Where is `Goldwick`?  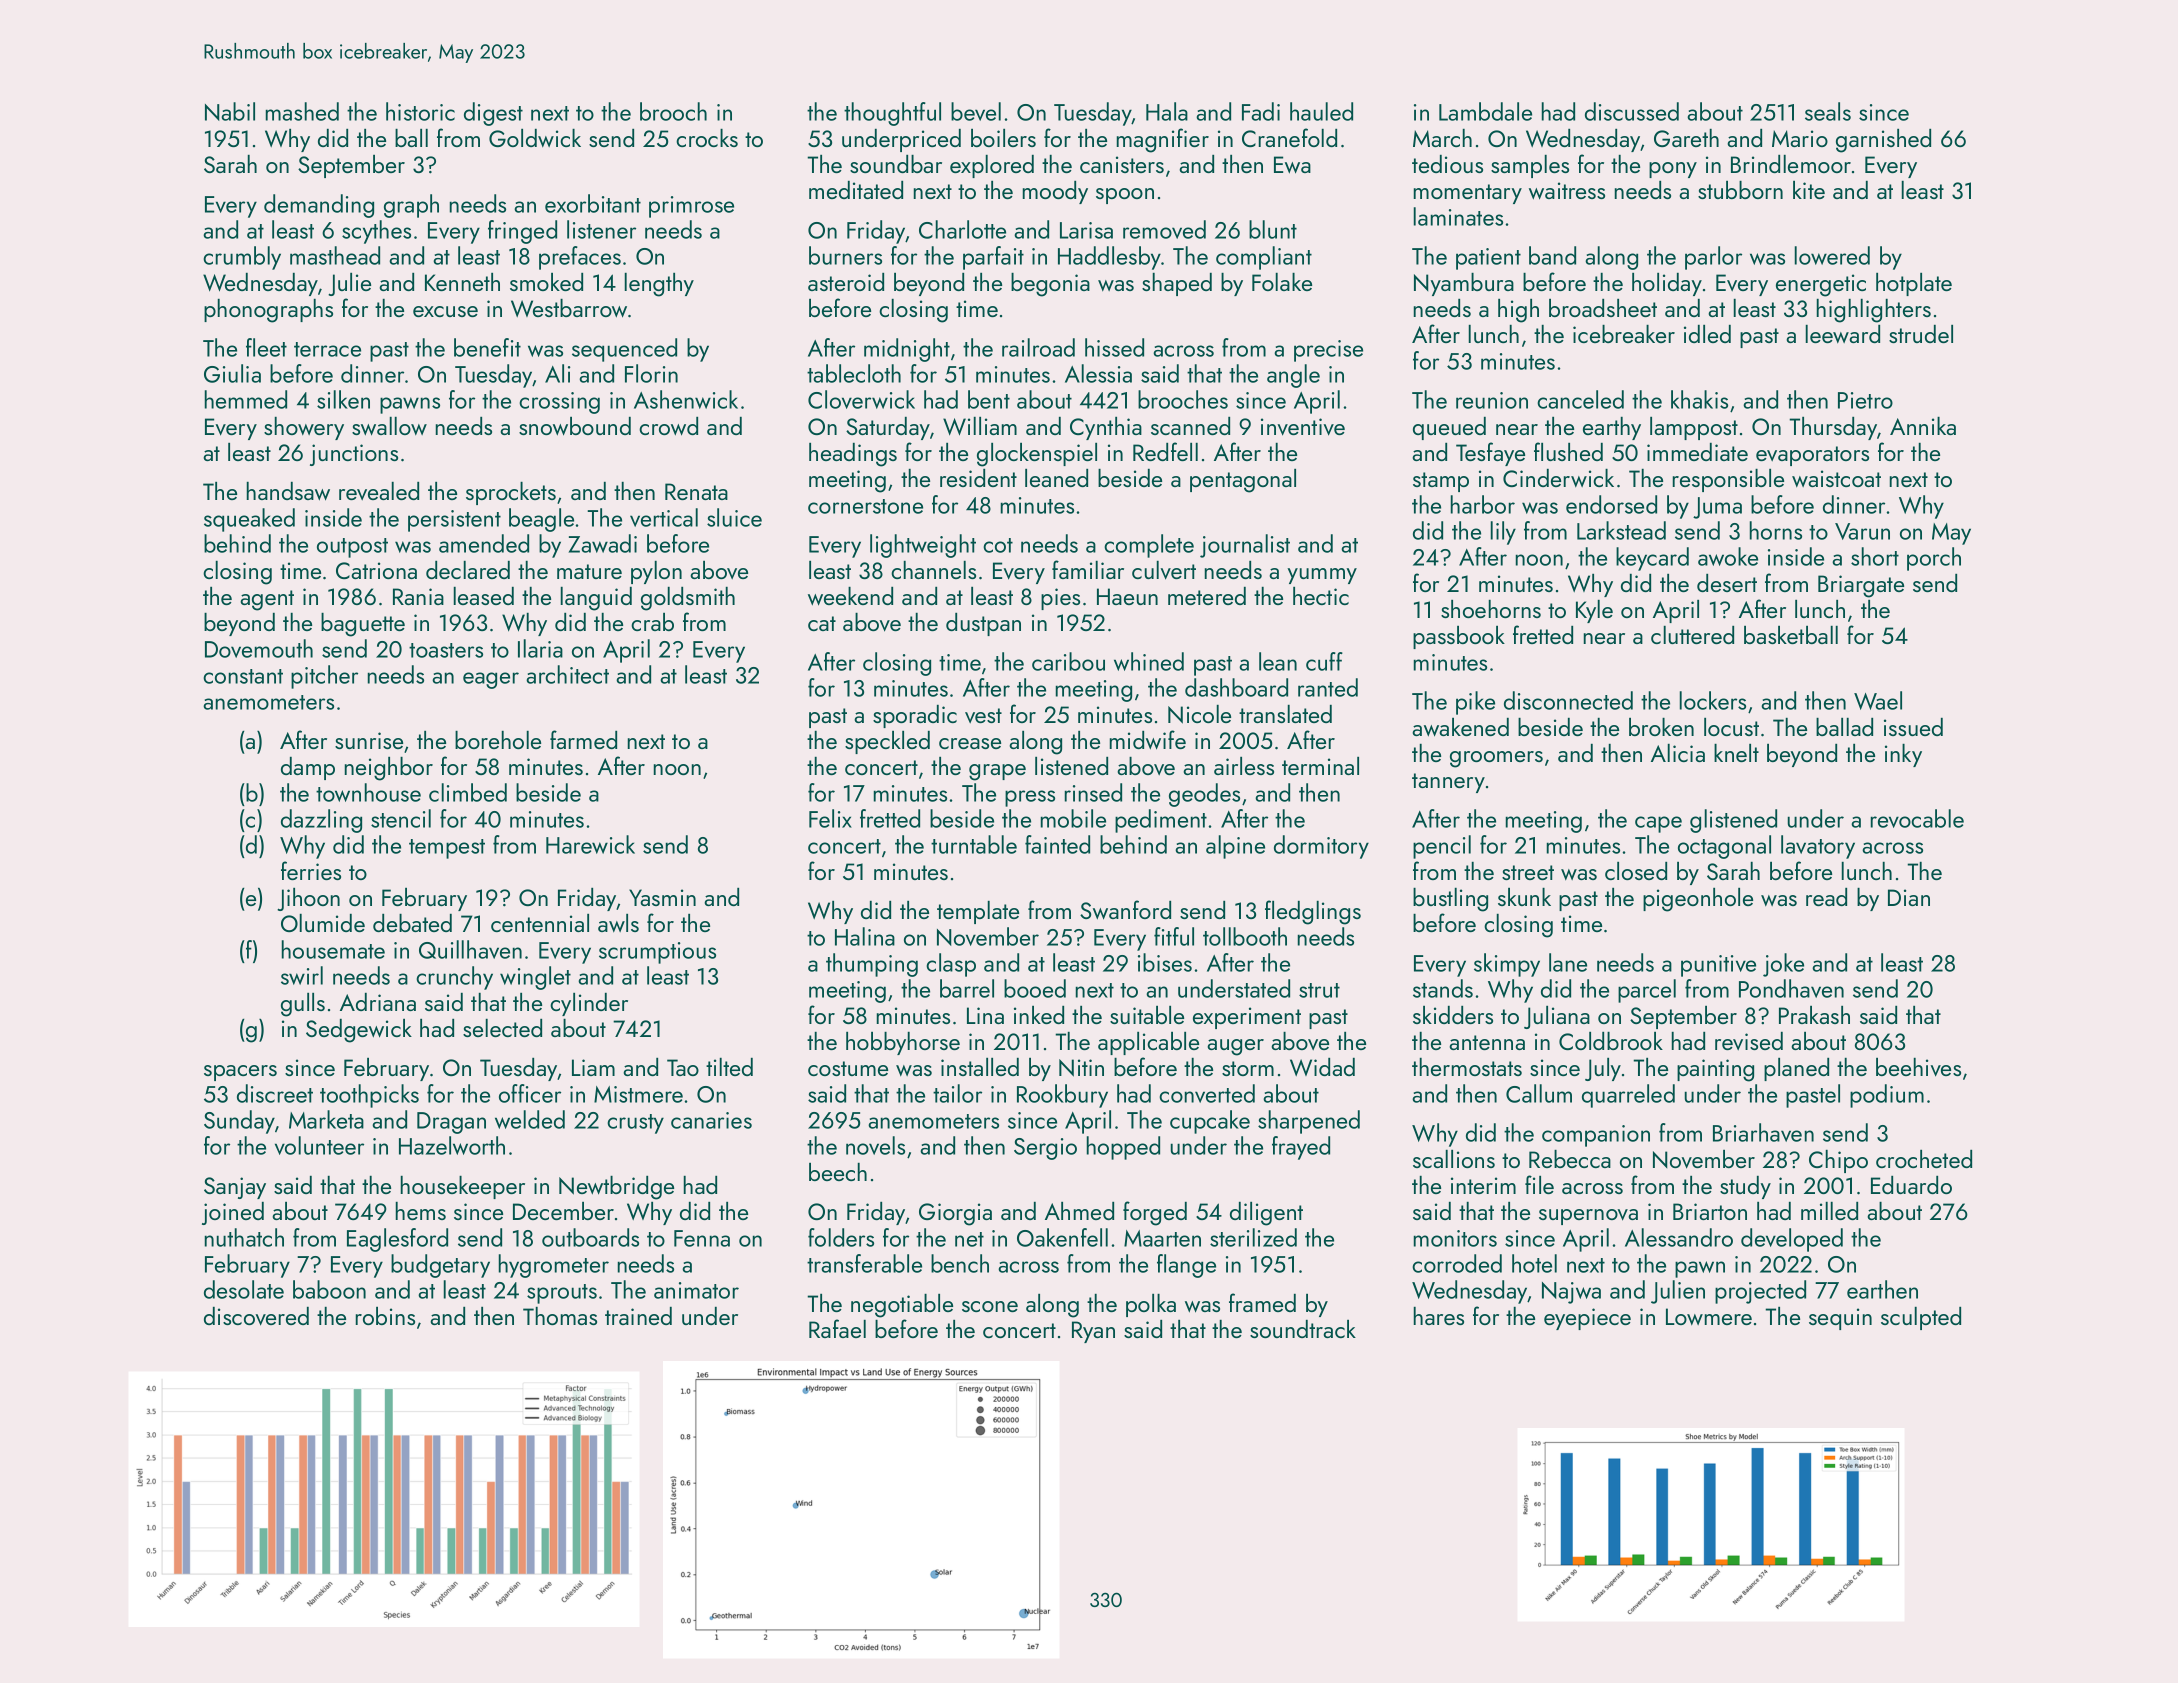 Goldwick is located at coordinates (535, 138).
